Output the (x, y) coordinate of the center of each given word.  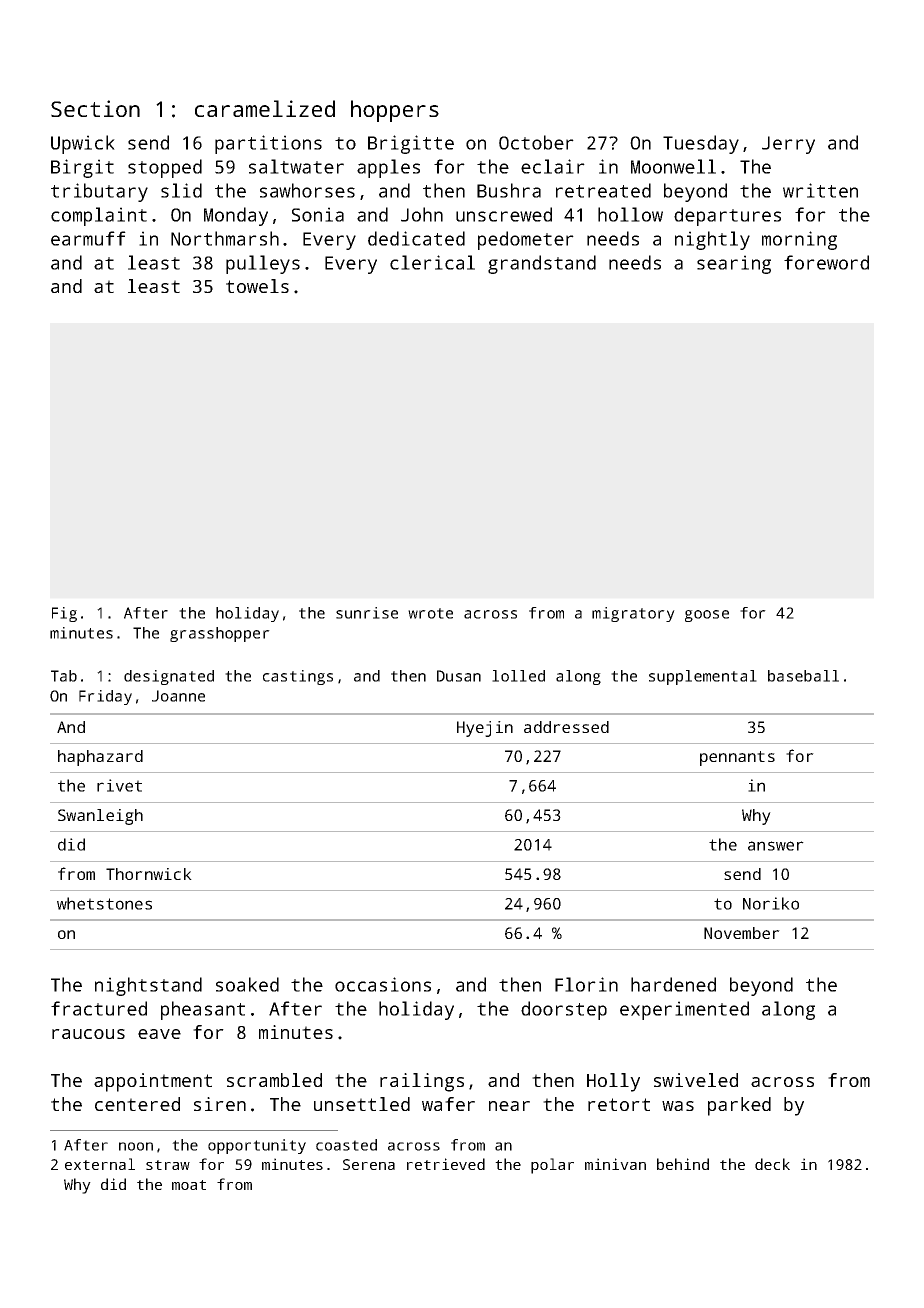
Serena (369, 1164)
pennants (737, 758)
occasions (383, 984)
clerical (432, 262)
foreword (826, 262)
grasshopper (220, 634)
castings (298, 677)
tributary (99, 192)
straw (168, 1165)
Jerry (788, 145)
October (536, 142)
